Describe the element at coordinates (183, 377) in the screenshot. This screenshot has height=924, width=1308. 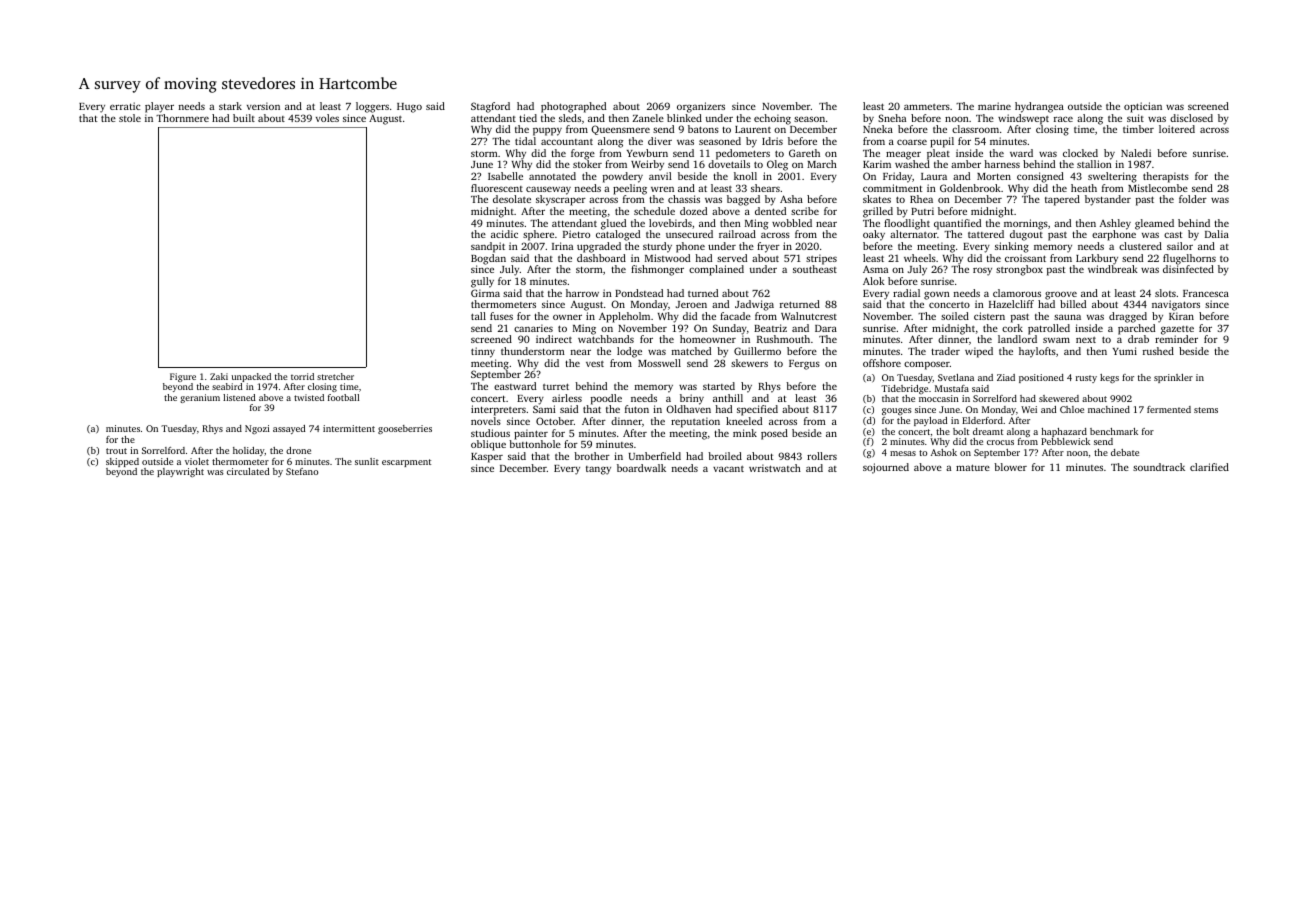
I see `Figure` at that location.
